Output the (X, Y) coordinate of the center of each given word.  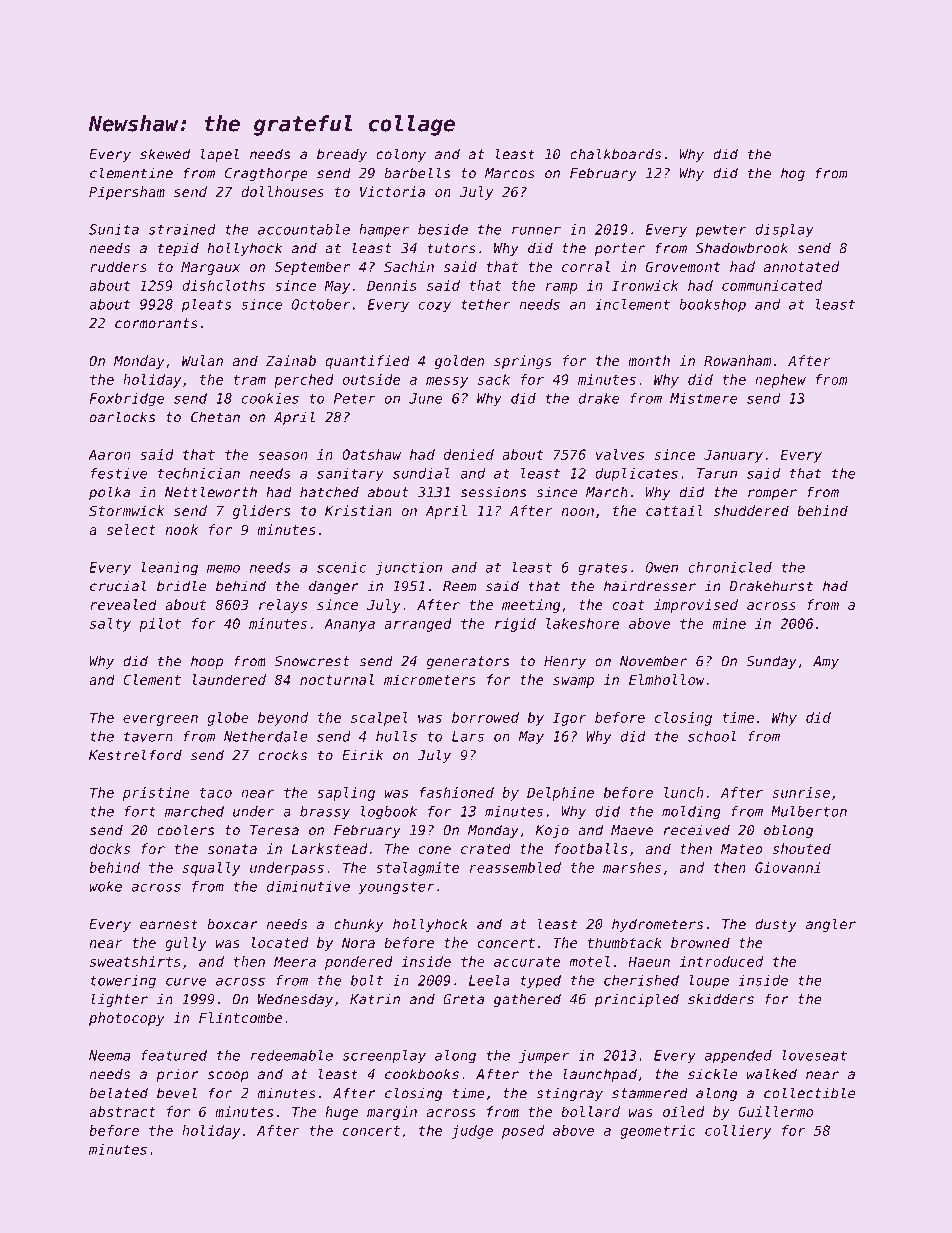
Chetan (215, 417)
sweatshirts (135, 961)
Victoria (392, 191)
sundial (421, 473)
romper (772, 494)
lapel (220, 155)
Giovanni (788, 867)
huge (341, 1113)
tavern (148, 736)
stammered (650, 1093)
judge (472, 1132)
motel (589, 961)
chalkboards (615, 154)
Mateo (742, 849)
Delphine (560, 794)
